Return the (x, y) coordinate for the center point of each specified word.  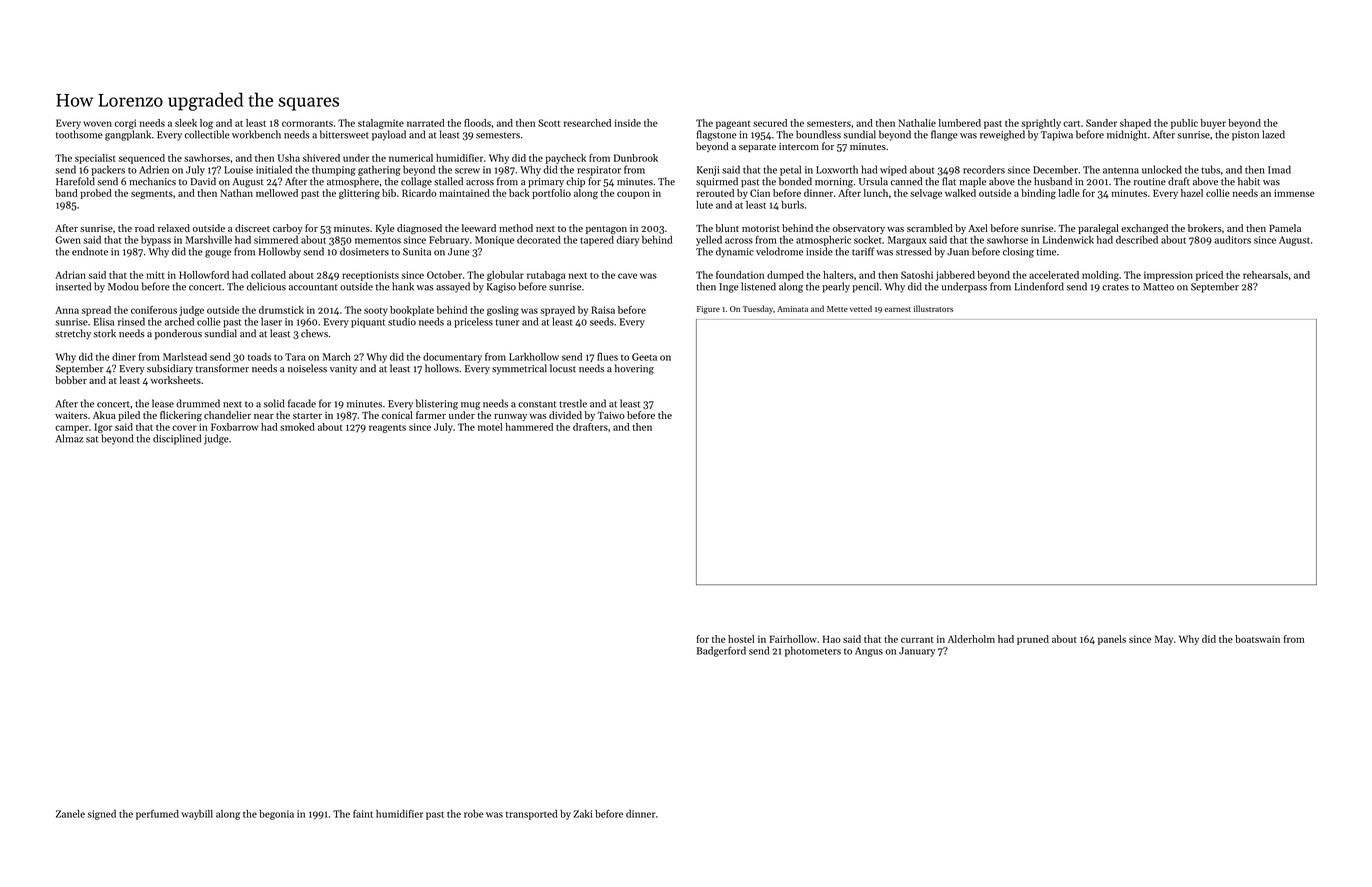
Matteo (1158, 287)
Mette (837, 309)
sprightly (1041, 124)
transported (531, 815)
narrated (425, 123)
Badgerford (721, 651)
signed (102, 815)
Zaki (583, 814)
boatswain (1257, 639)
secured (770, 123)
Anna (67, 310)
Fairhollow (793, 639)
